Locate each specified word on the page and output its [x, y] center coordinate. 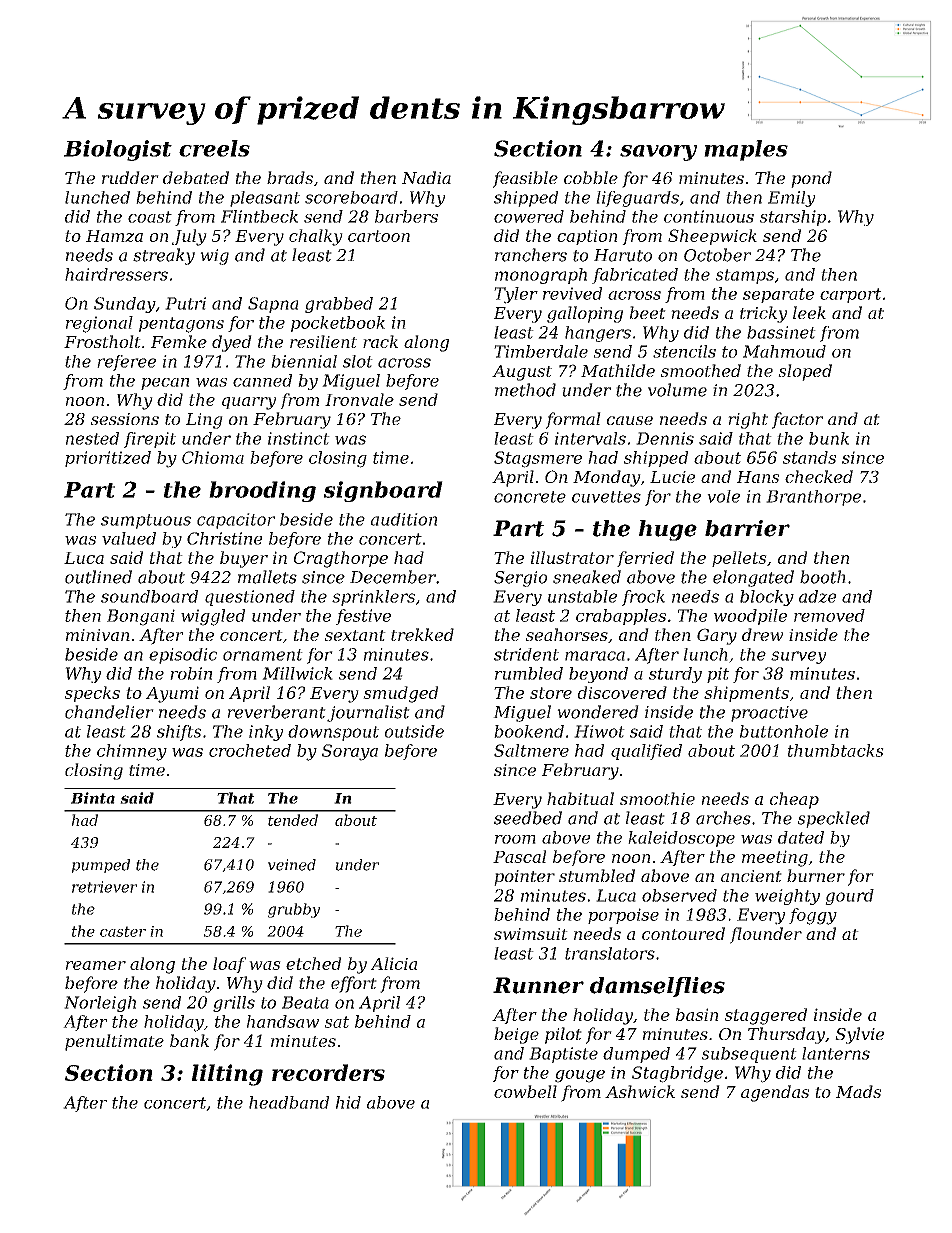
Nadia [426, 177]
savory [658, 153]
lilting [227, 1075]
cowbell [525, 1091]
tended [293, 820]
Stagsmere [538, 459]
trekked [422, 634]
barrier [747, 528]
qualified [646, 752]
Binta [93, 798]
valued [129, 538]
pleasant [265, 199]
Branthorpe [813, 498]
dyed [232, 343]
